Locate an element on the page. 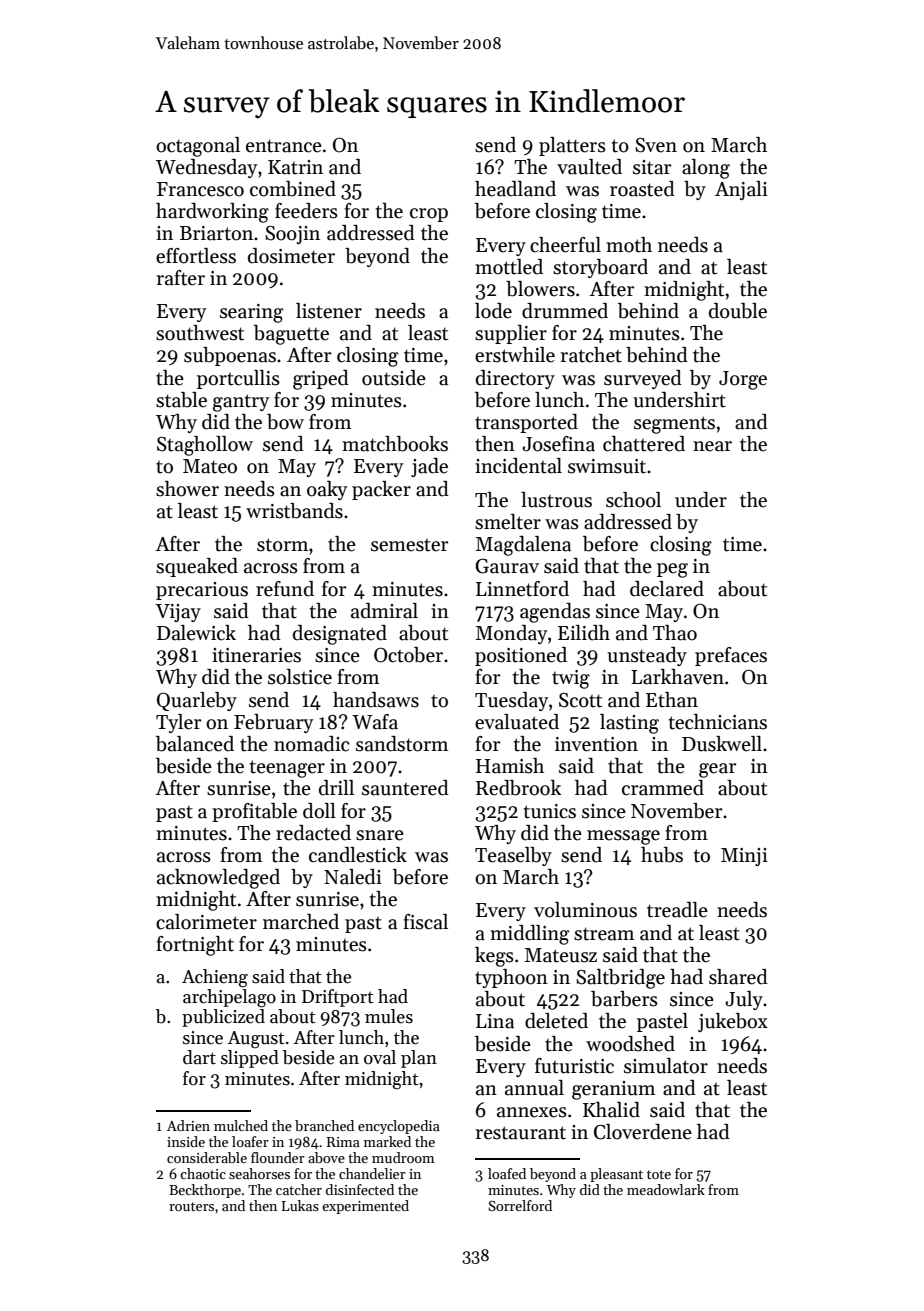 The height and width of the document is (1311, 924). October is located at coordinates (408, 655).
